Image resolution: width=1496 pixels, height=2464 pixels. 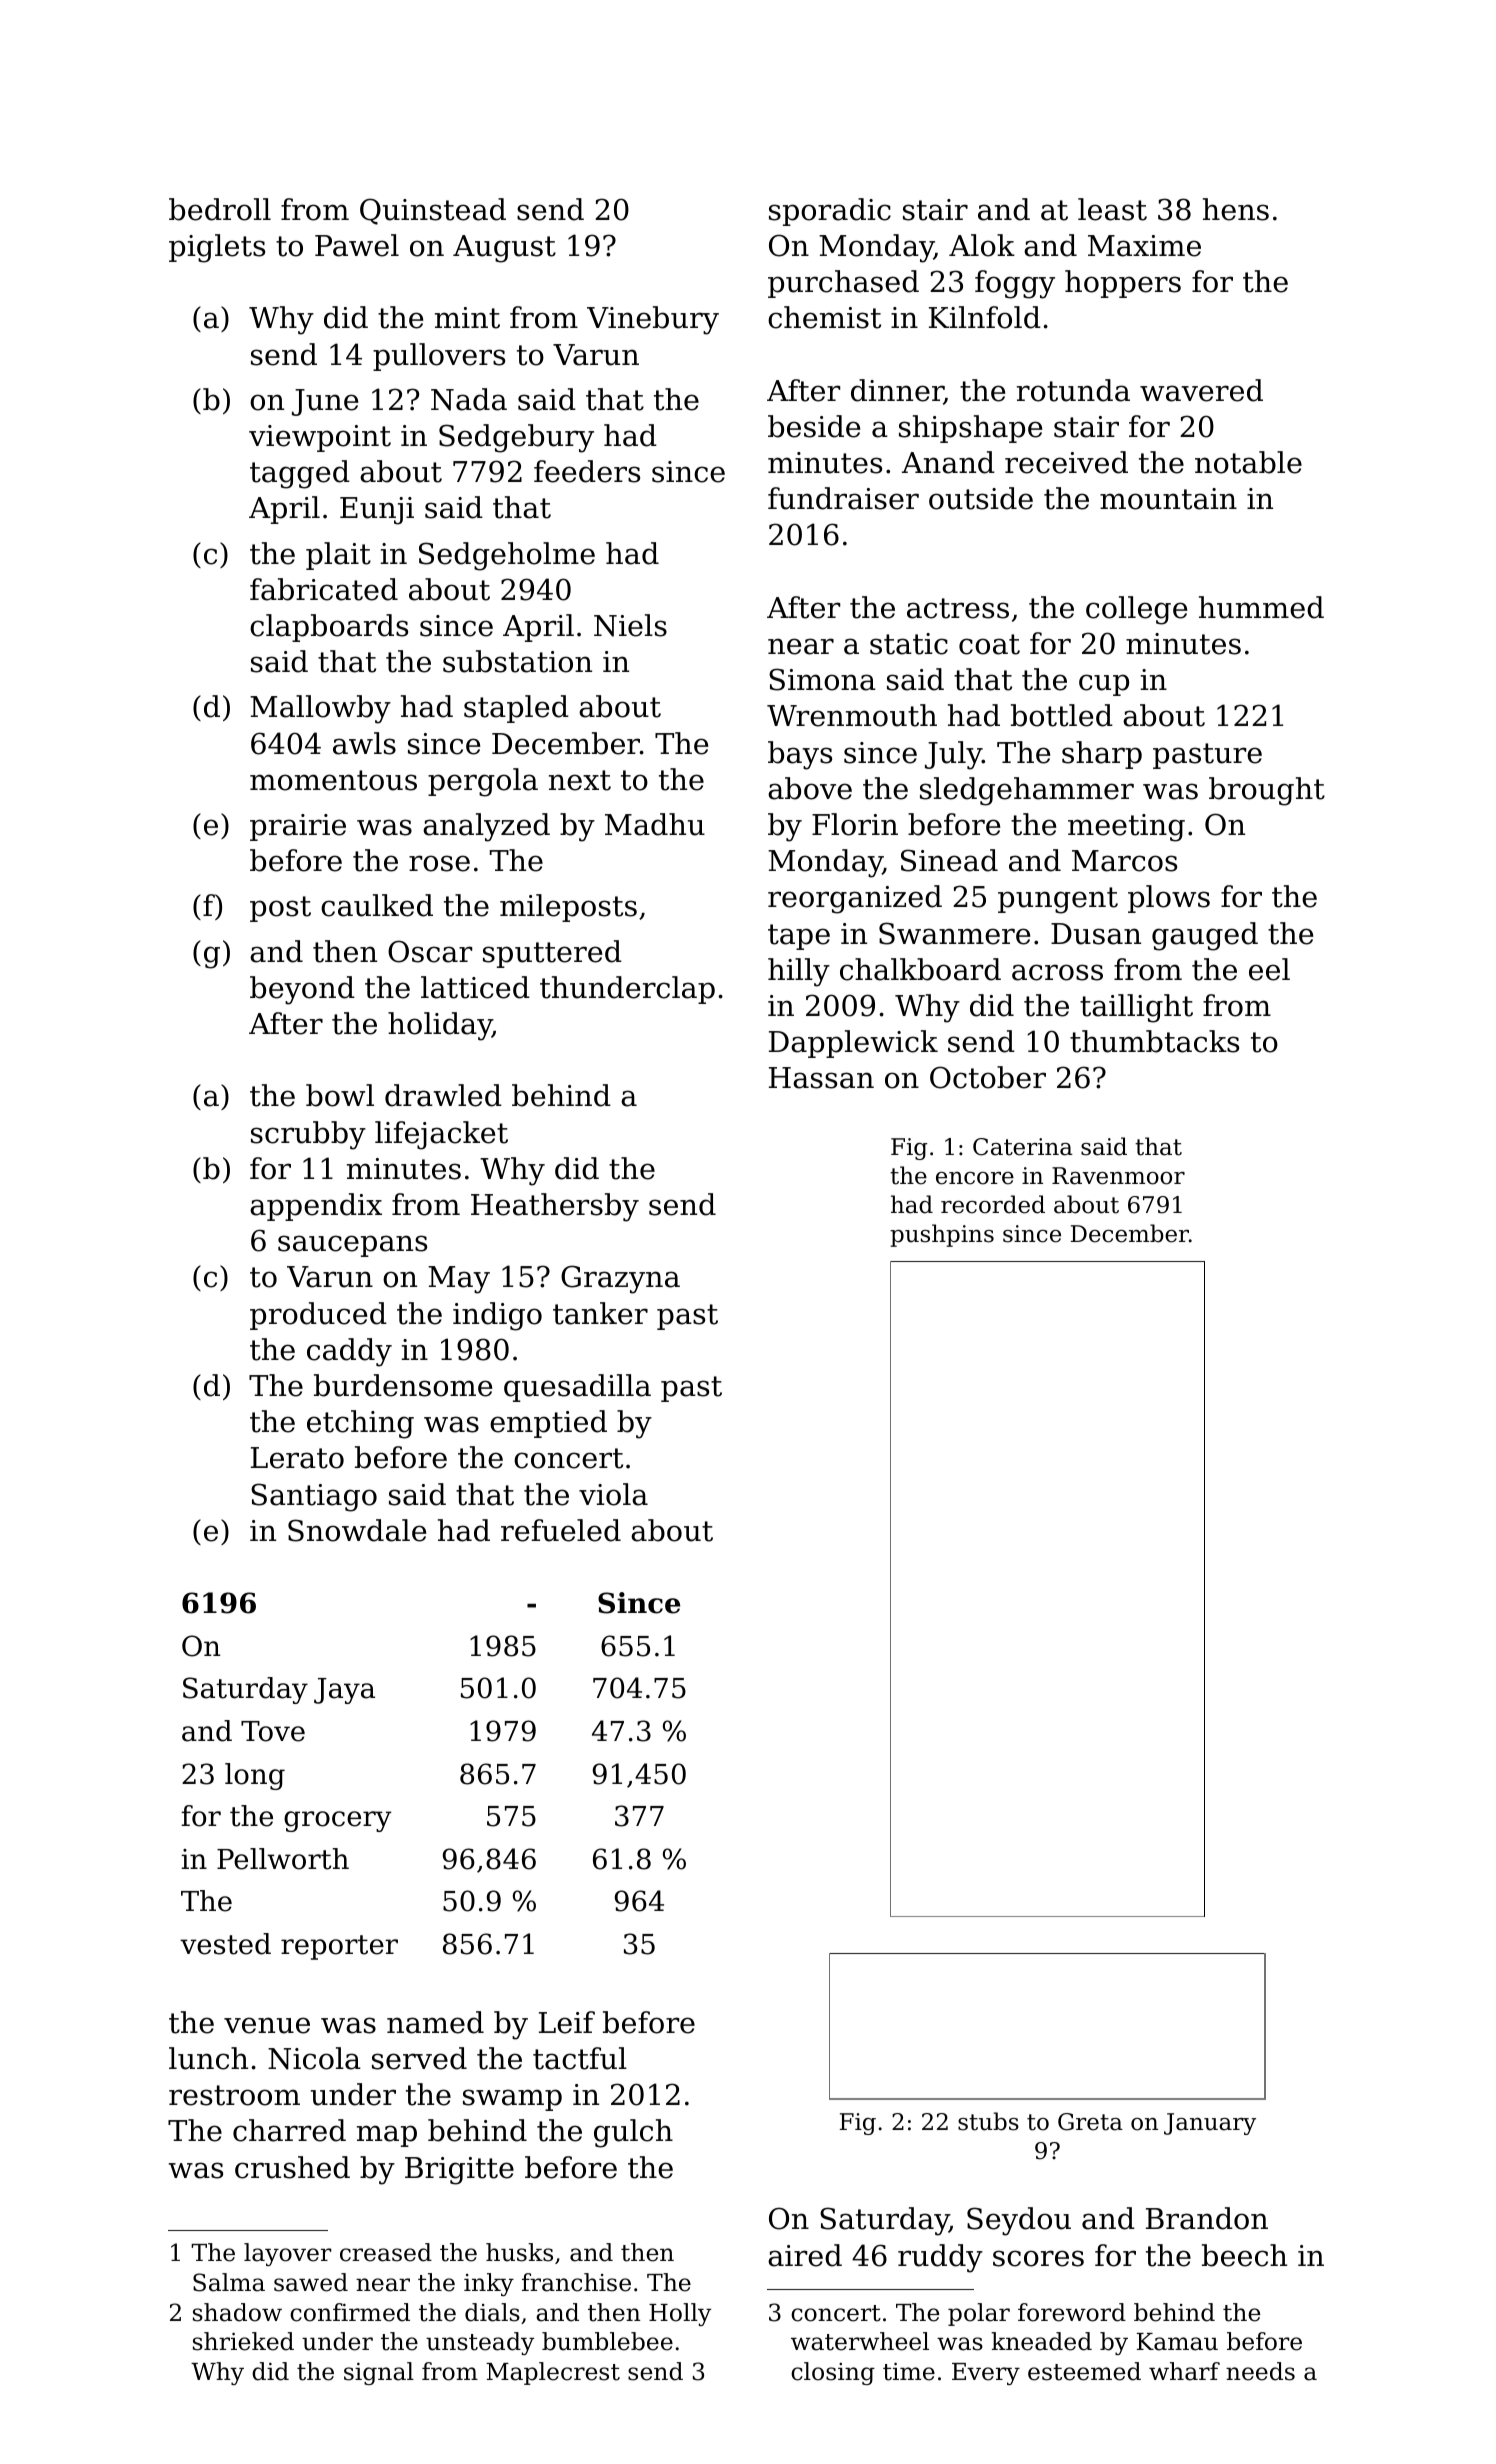 I want to click on Vinebury, so click(x=653, y=320).
